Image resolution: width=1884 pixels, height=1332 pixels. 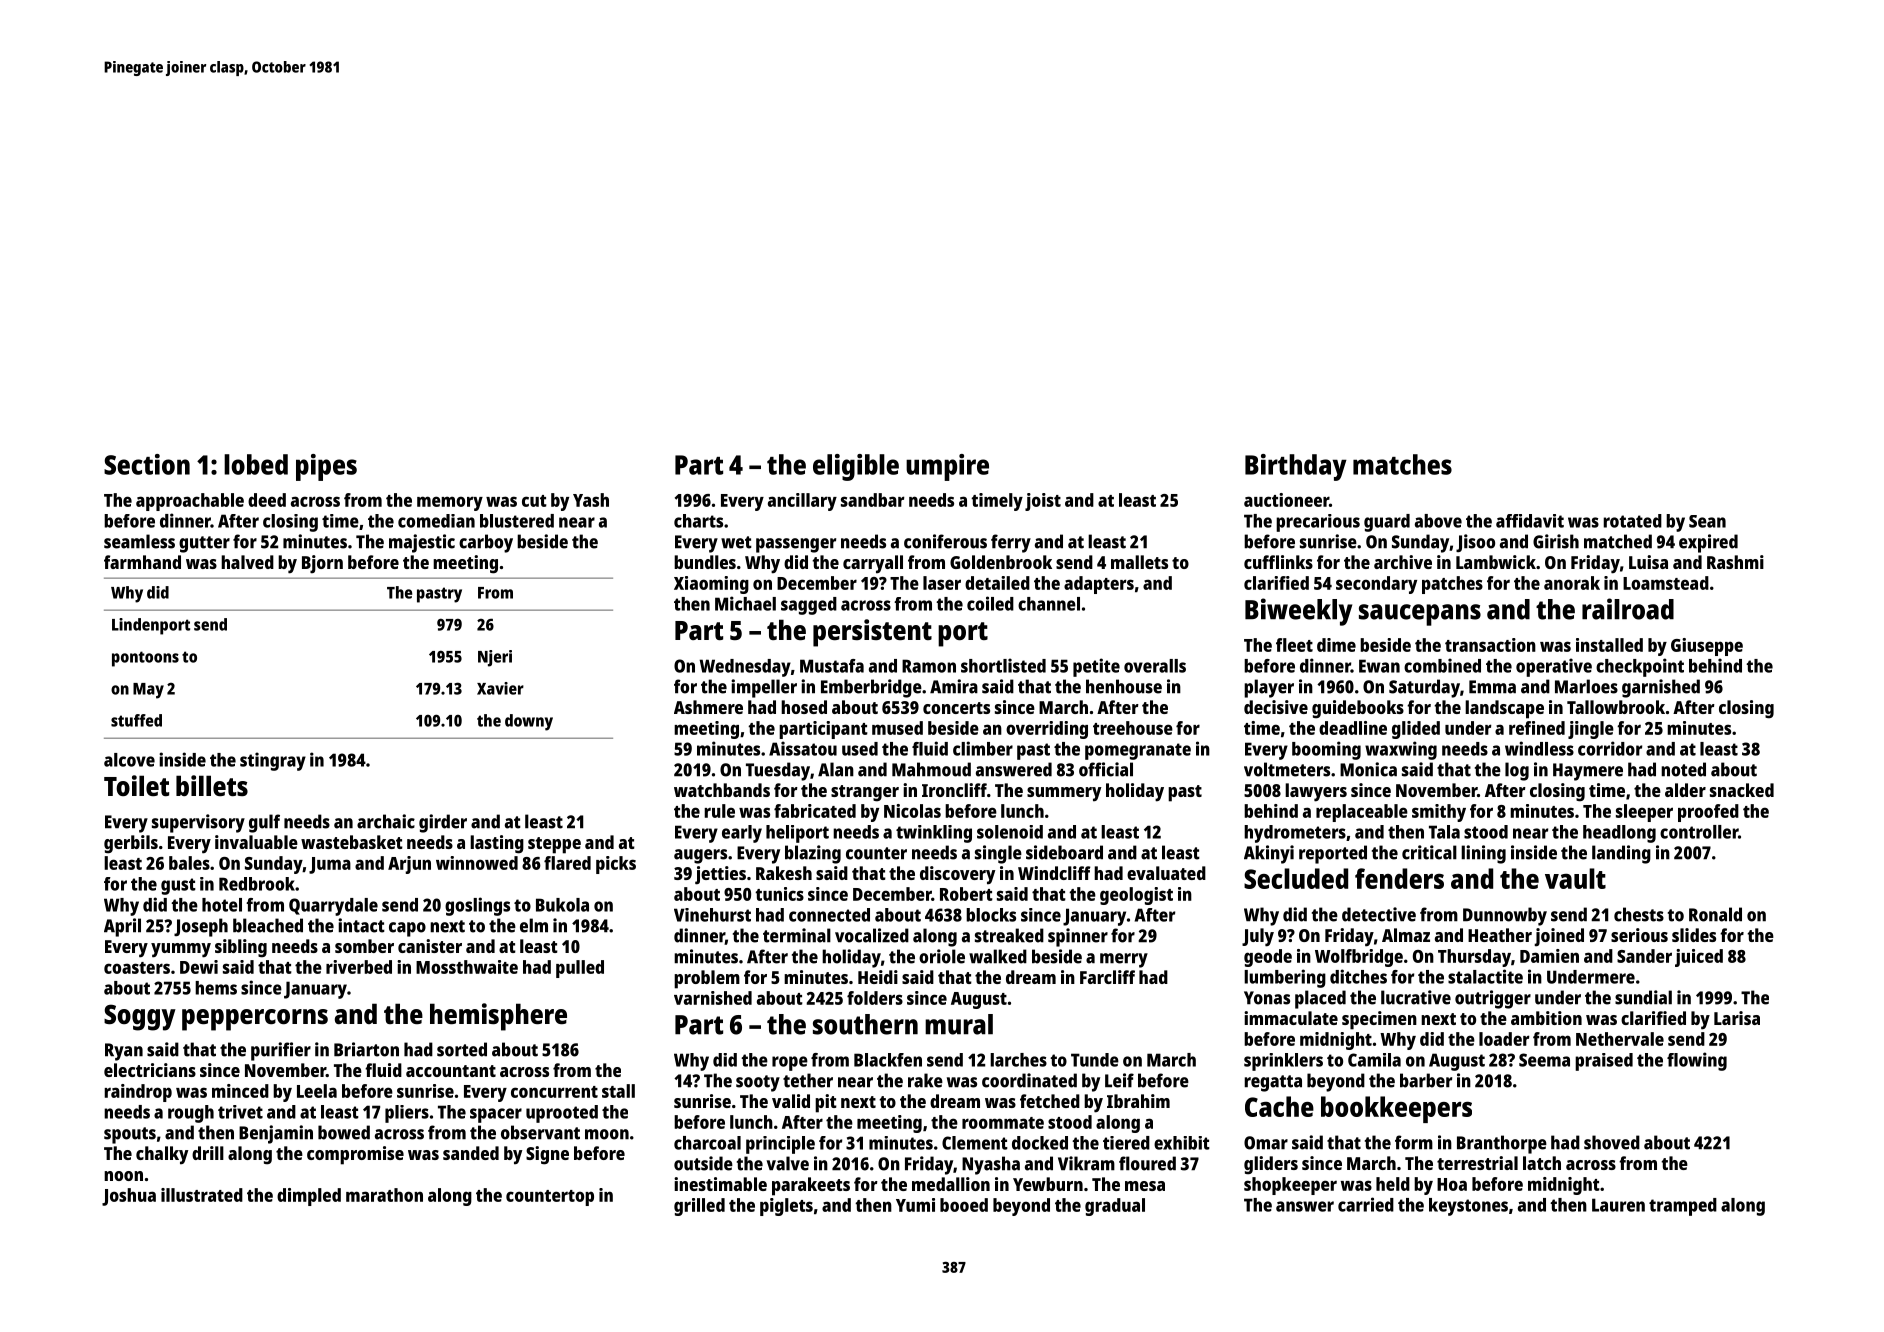 What do you see at coordinates (136, 720) in the screenshot?
I see `stuffed` at bounding box center [136, 720].
